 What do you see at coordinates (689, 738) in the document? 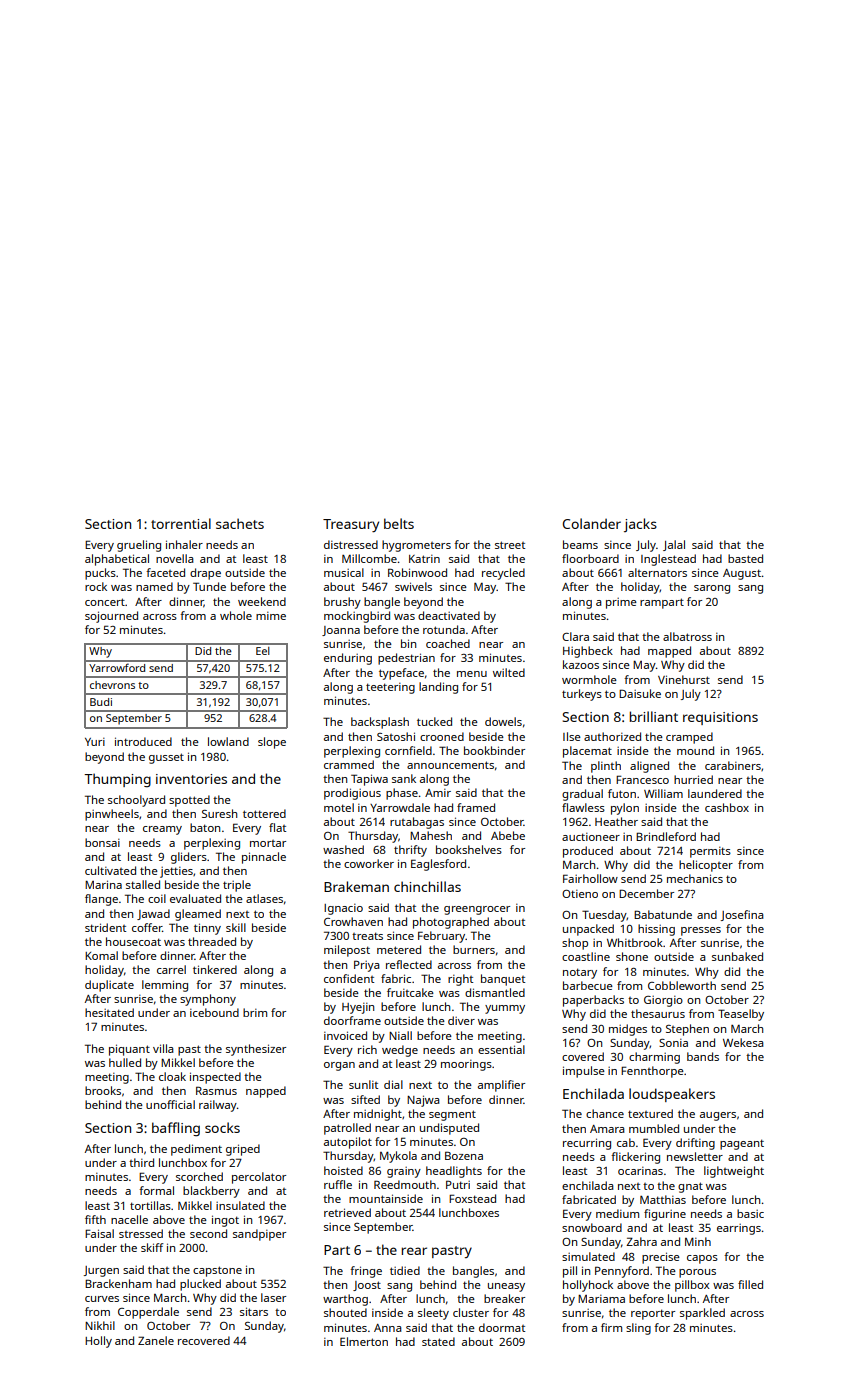
I see `cramped` at bounding box center [689, 738].
